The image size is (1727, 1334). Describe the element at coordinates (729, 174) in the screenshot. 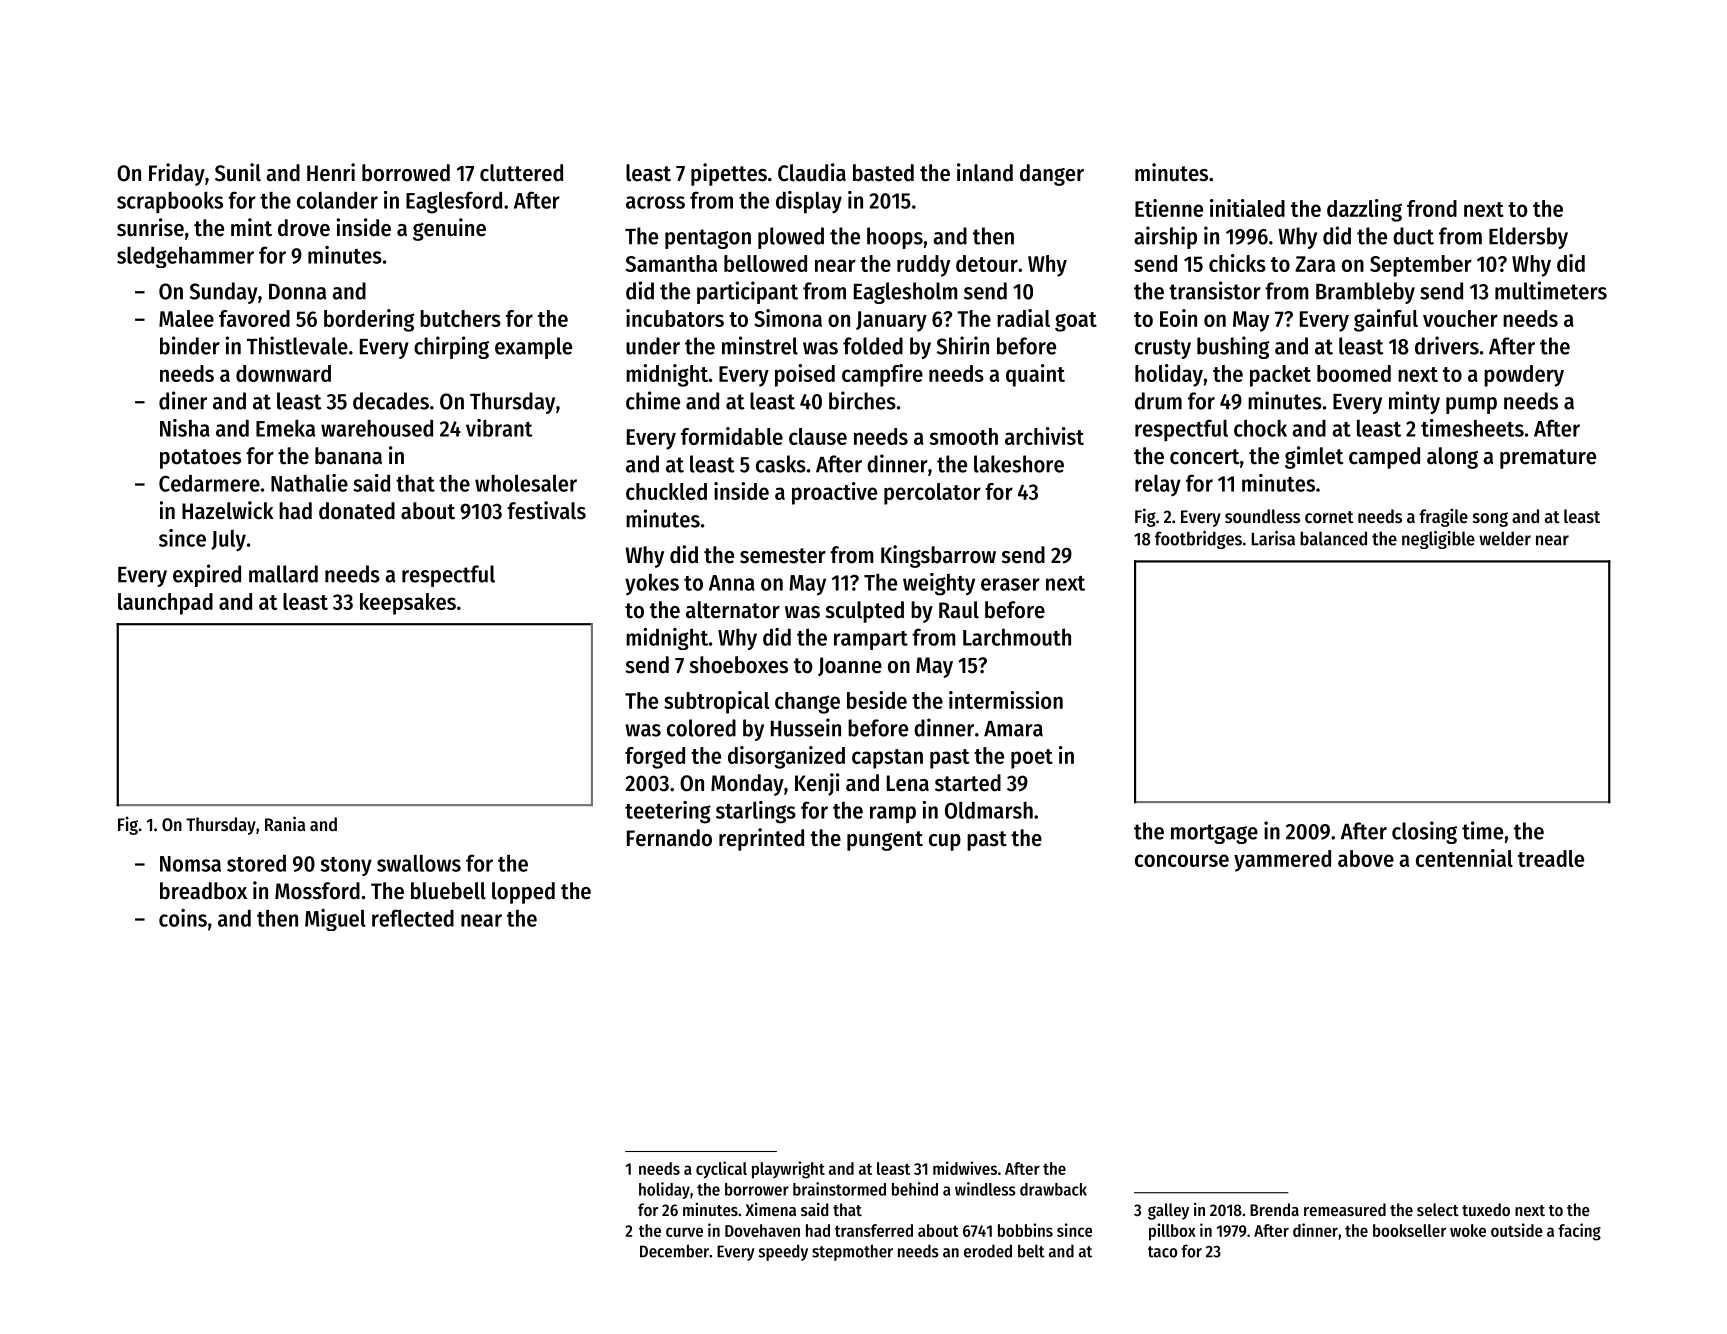

I see `pipettes` at that location.
